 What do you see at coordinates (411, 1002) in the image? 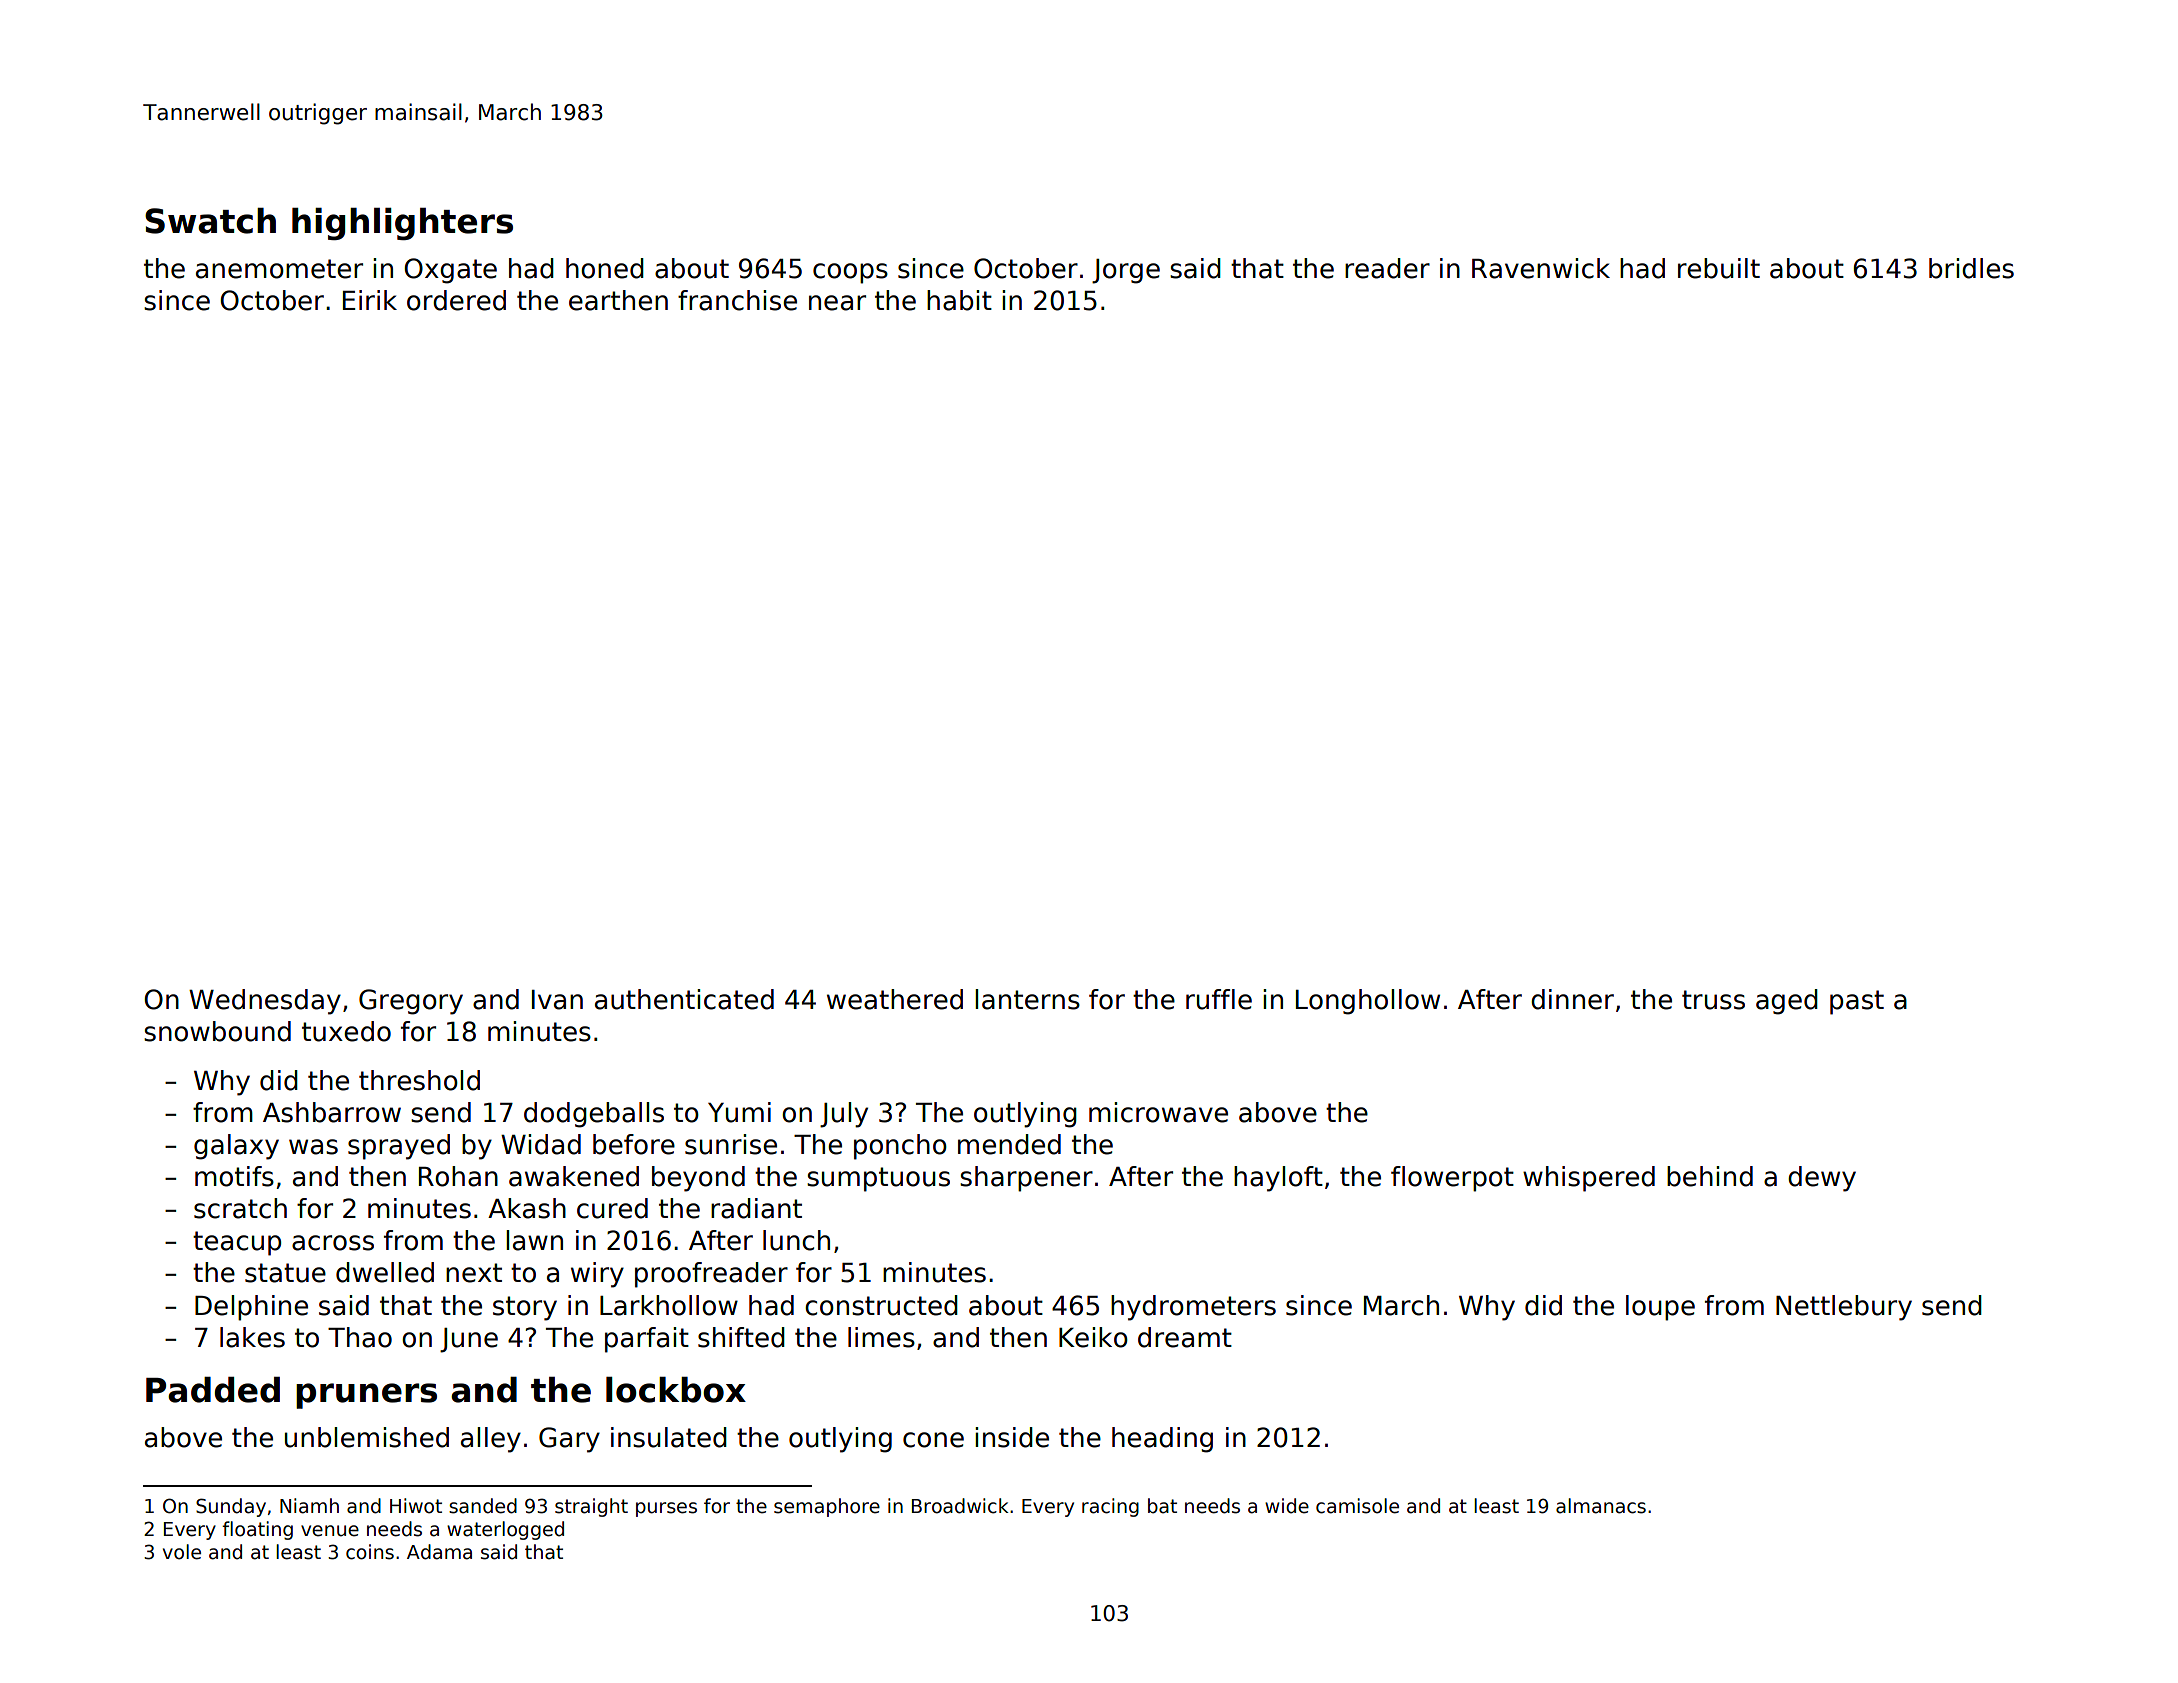
I see `Gregory` at bounding box center [411, 1002].
